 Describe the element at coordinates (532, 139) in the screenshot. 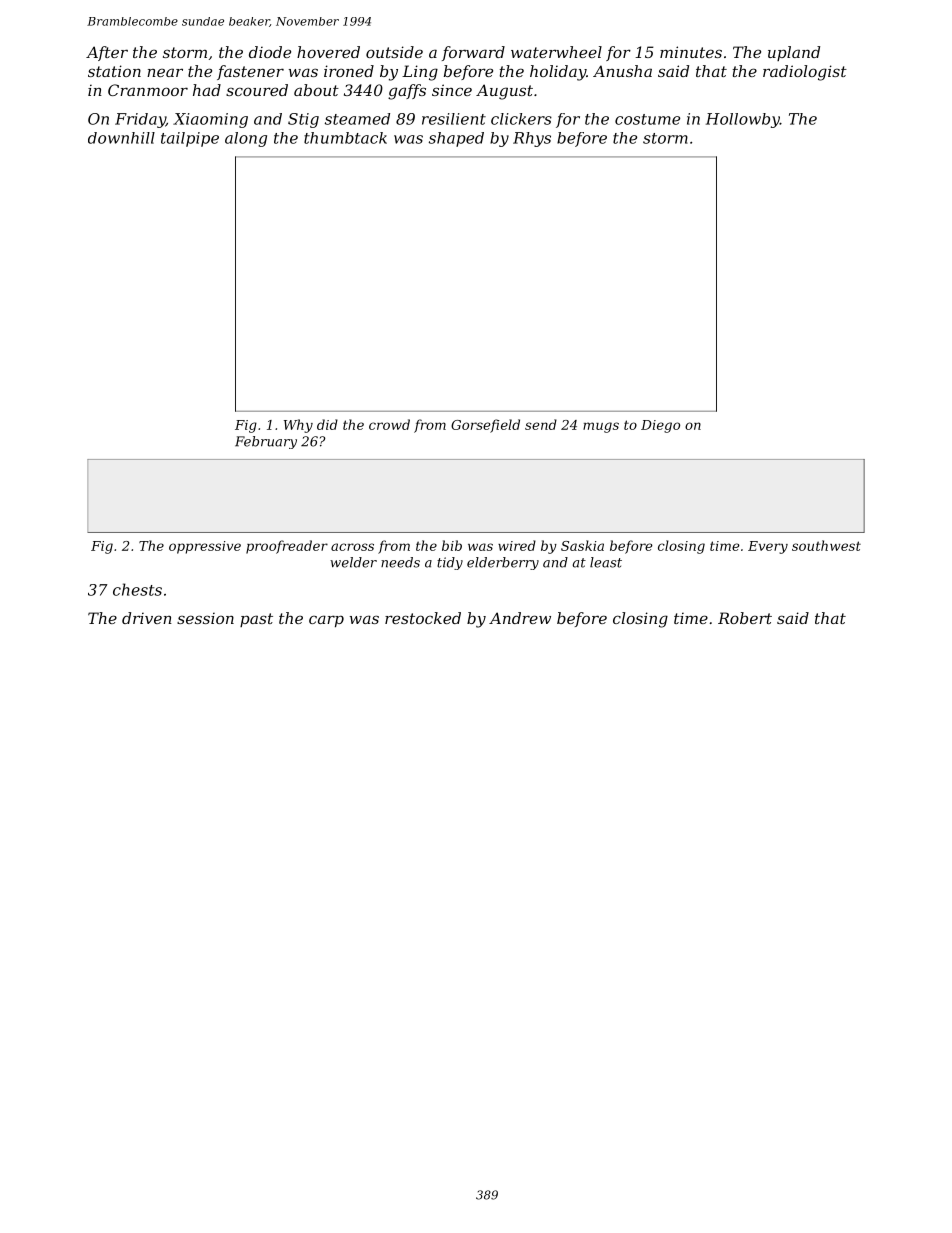

I see `Rhys` at that location.
